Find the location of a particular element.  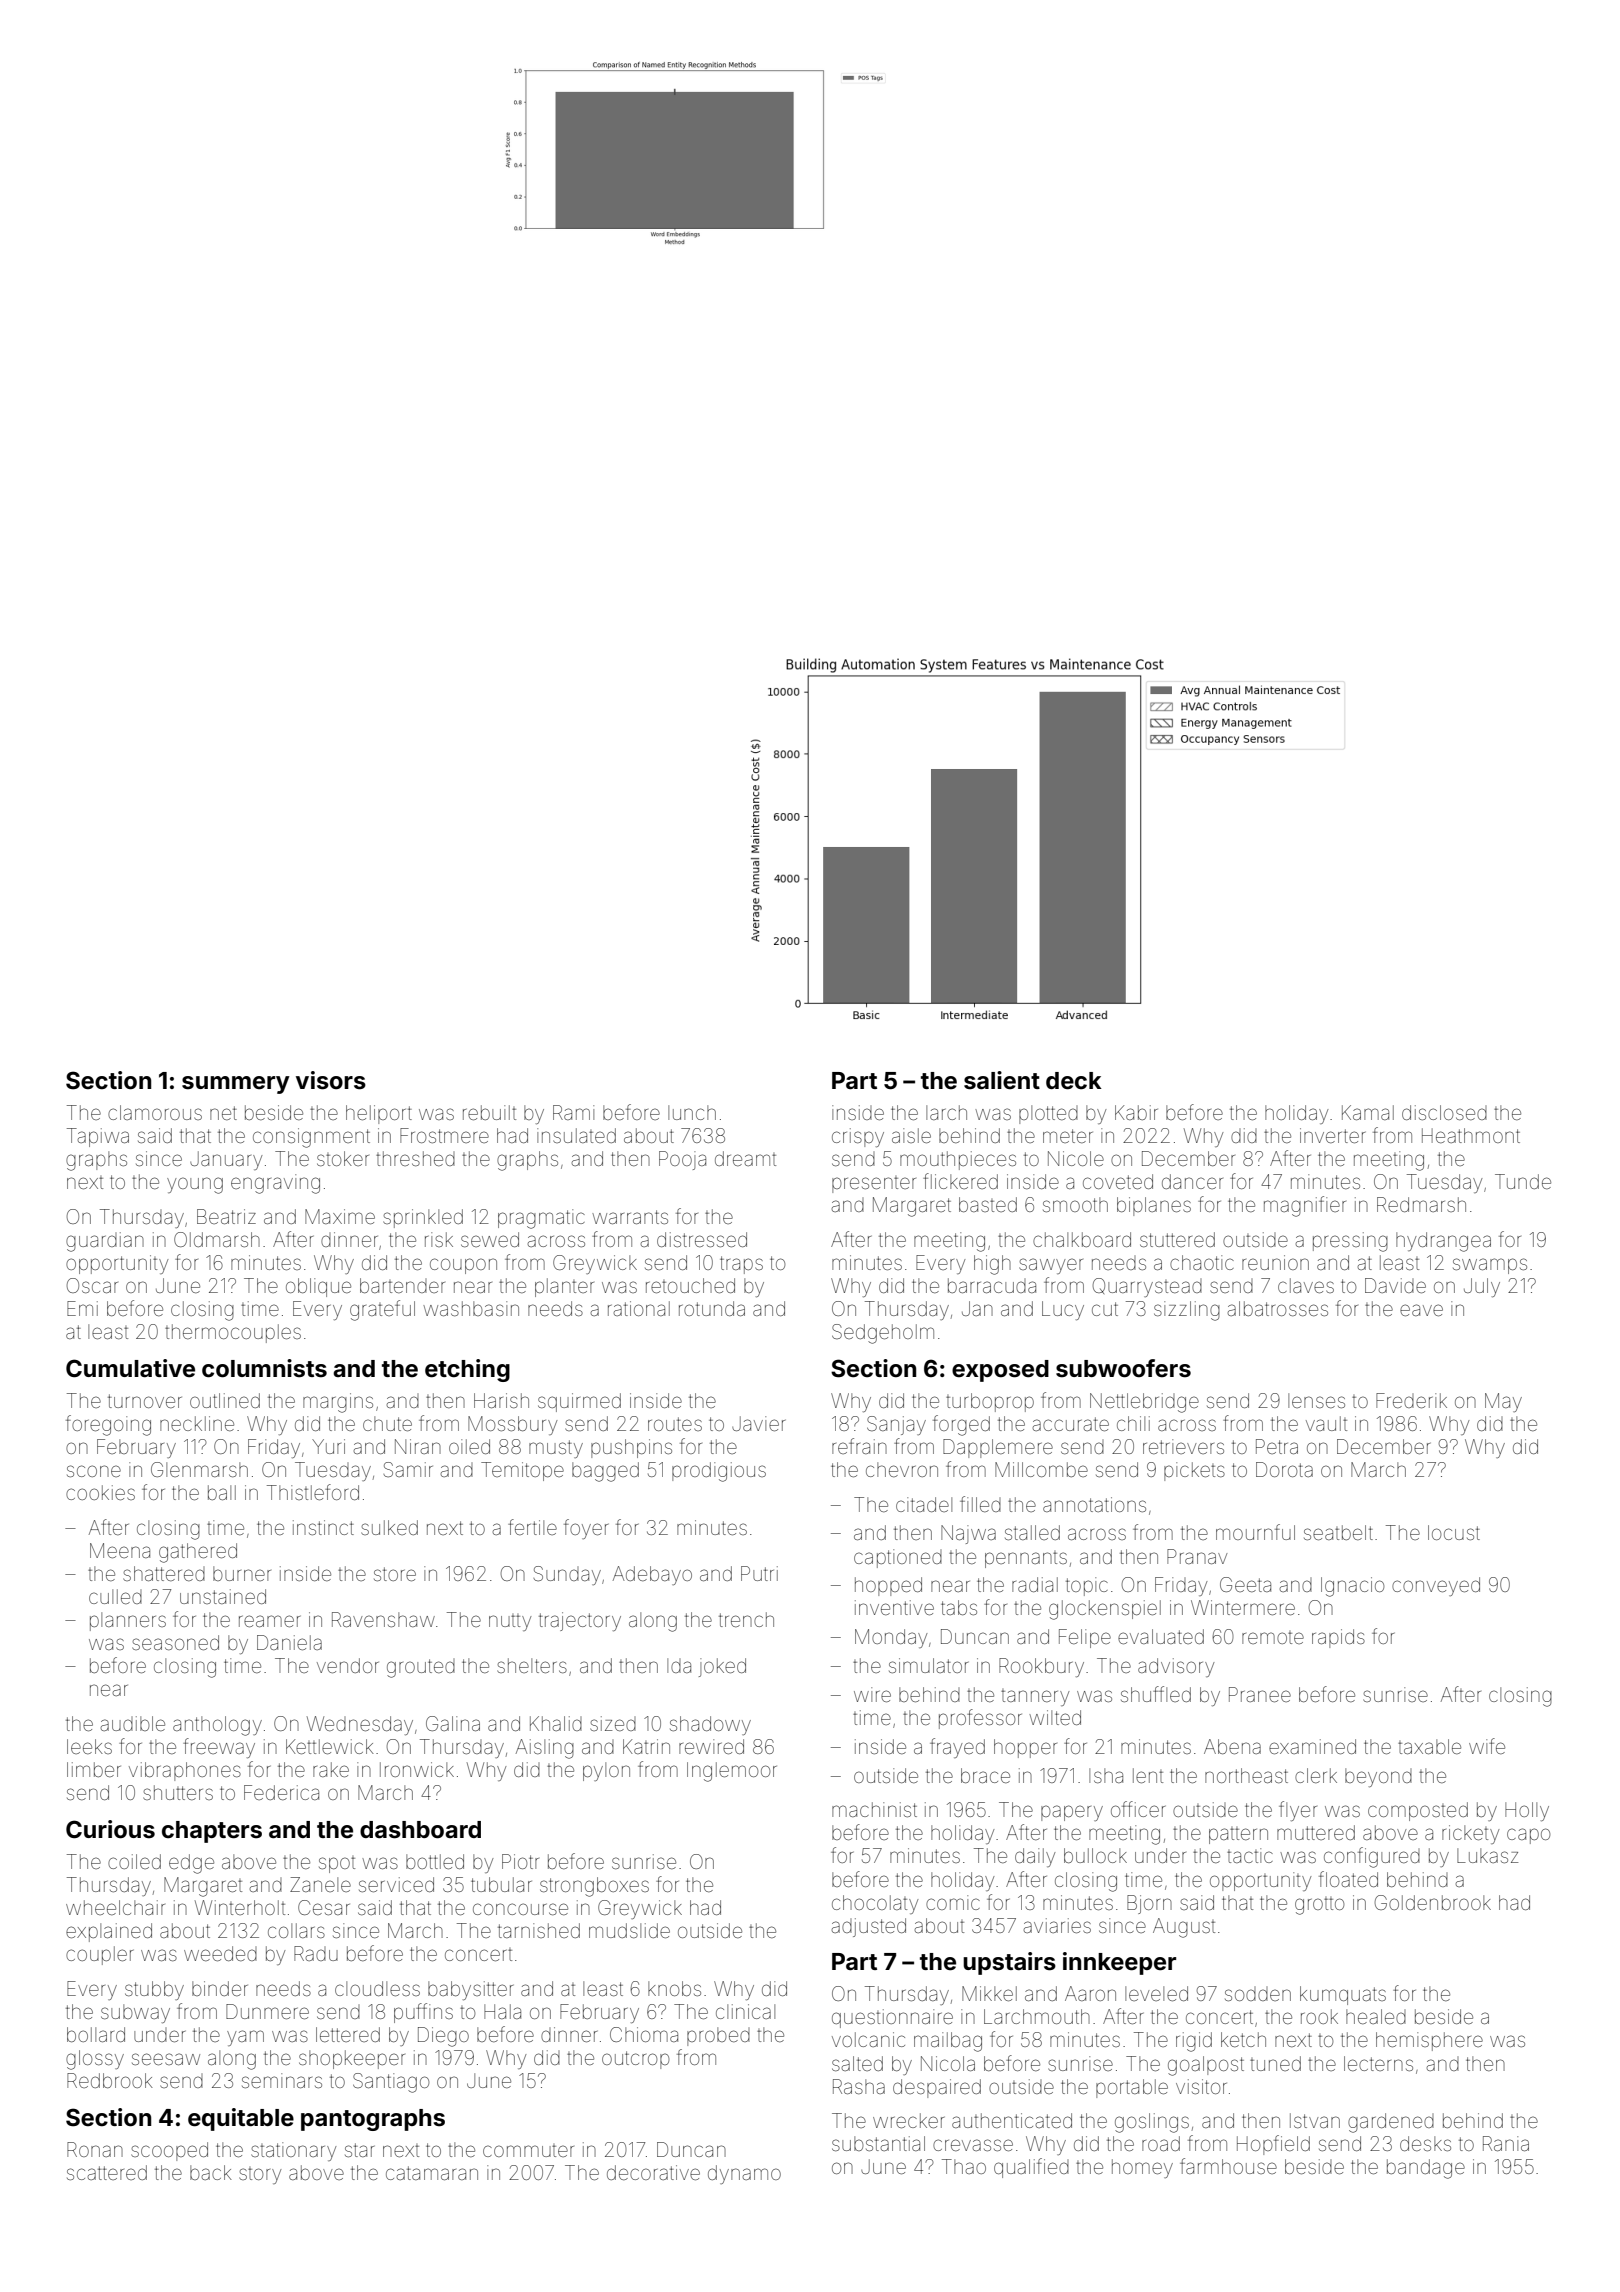

clinical is located at coordinates (745, 2011).
